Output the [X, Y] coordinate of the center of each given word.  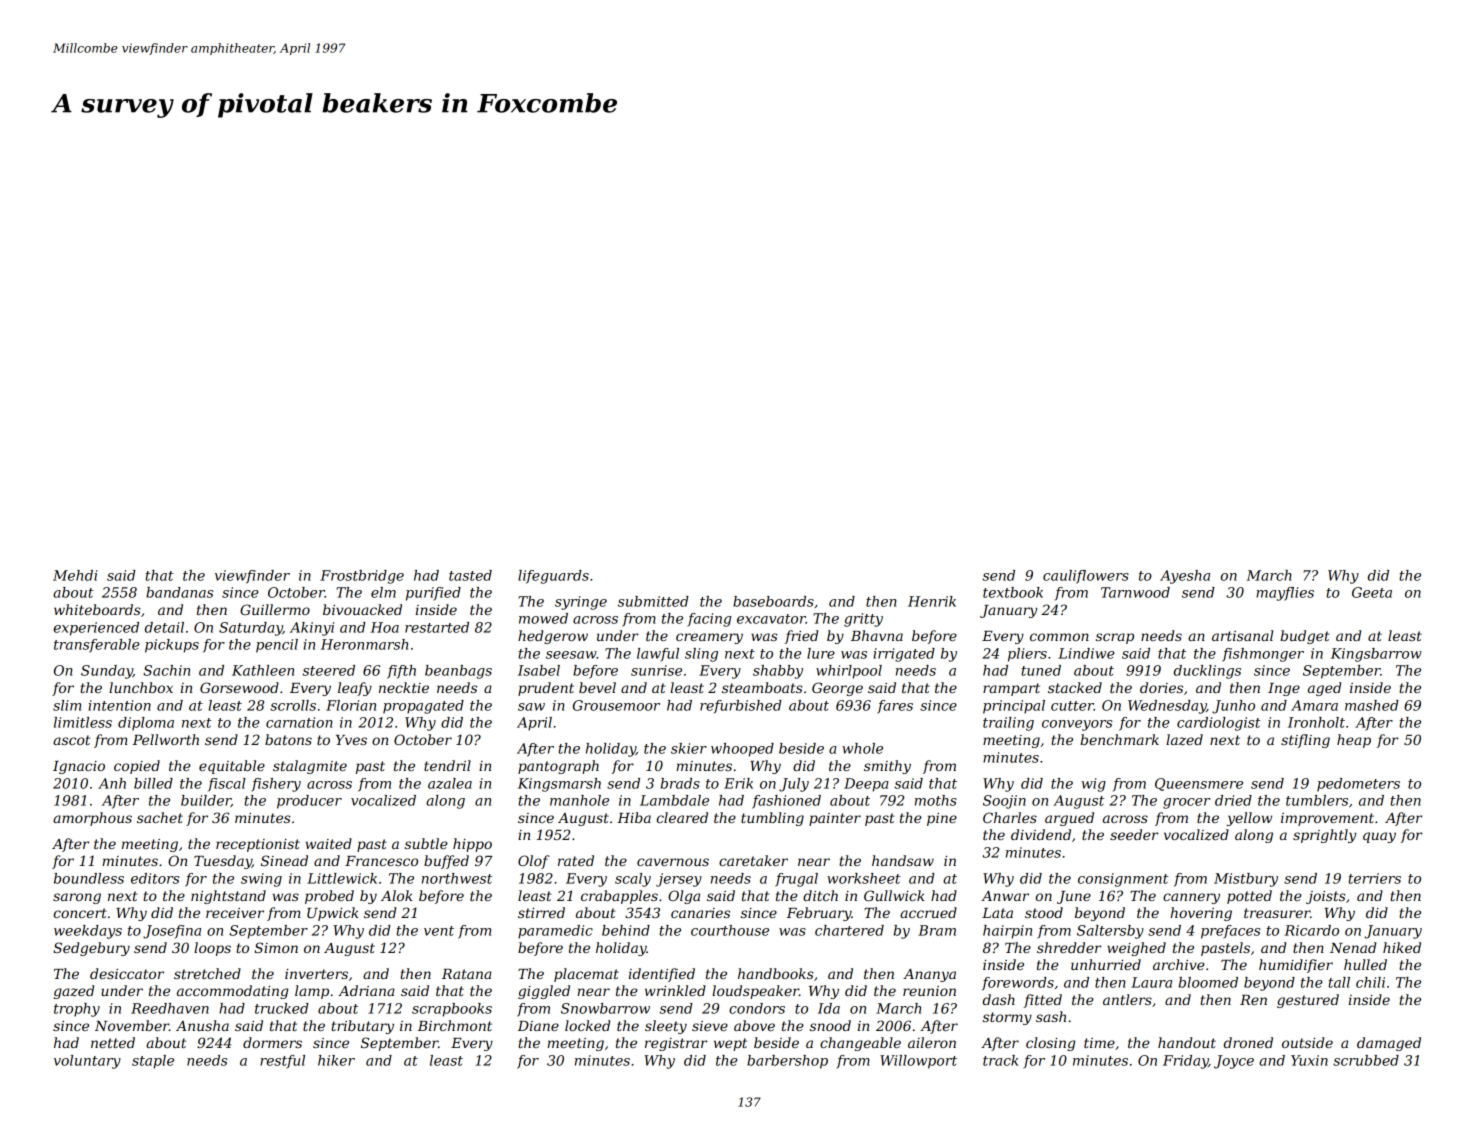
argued [1069, 819]
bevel [597, 687]
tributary [362, 1027]
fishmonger [1263, 655]
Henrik [932, 601]
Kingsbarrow [1376, 655]
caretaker [753, 860]
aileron [932, 1042]
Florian [351, 705]
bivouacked [362, 609]
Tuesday [223, 862]
